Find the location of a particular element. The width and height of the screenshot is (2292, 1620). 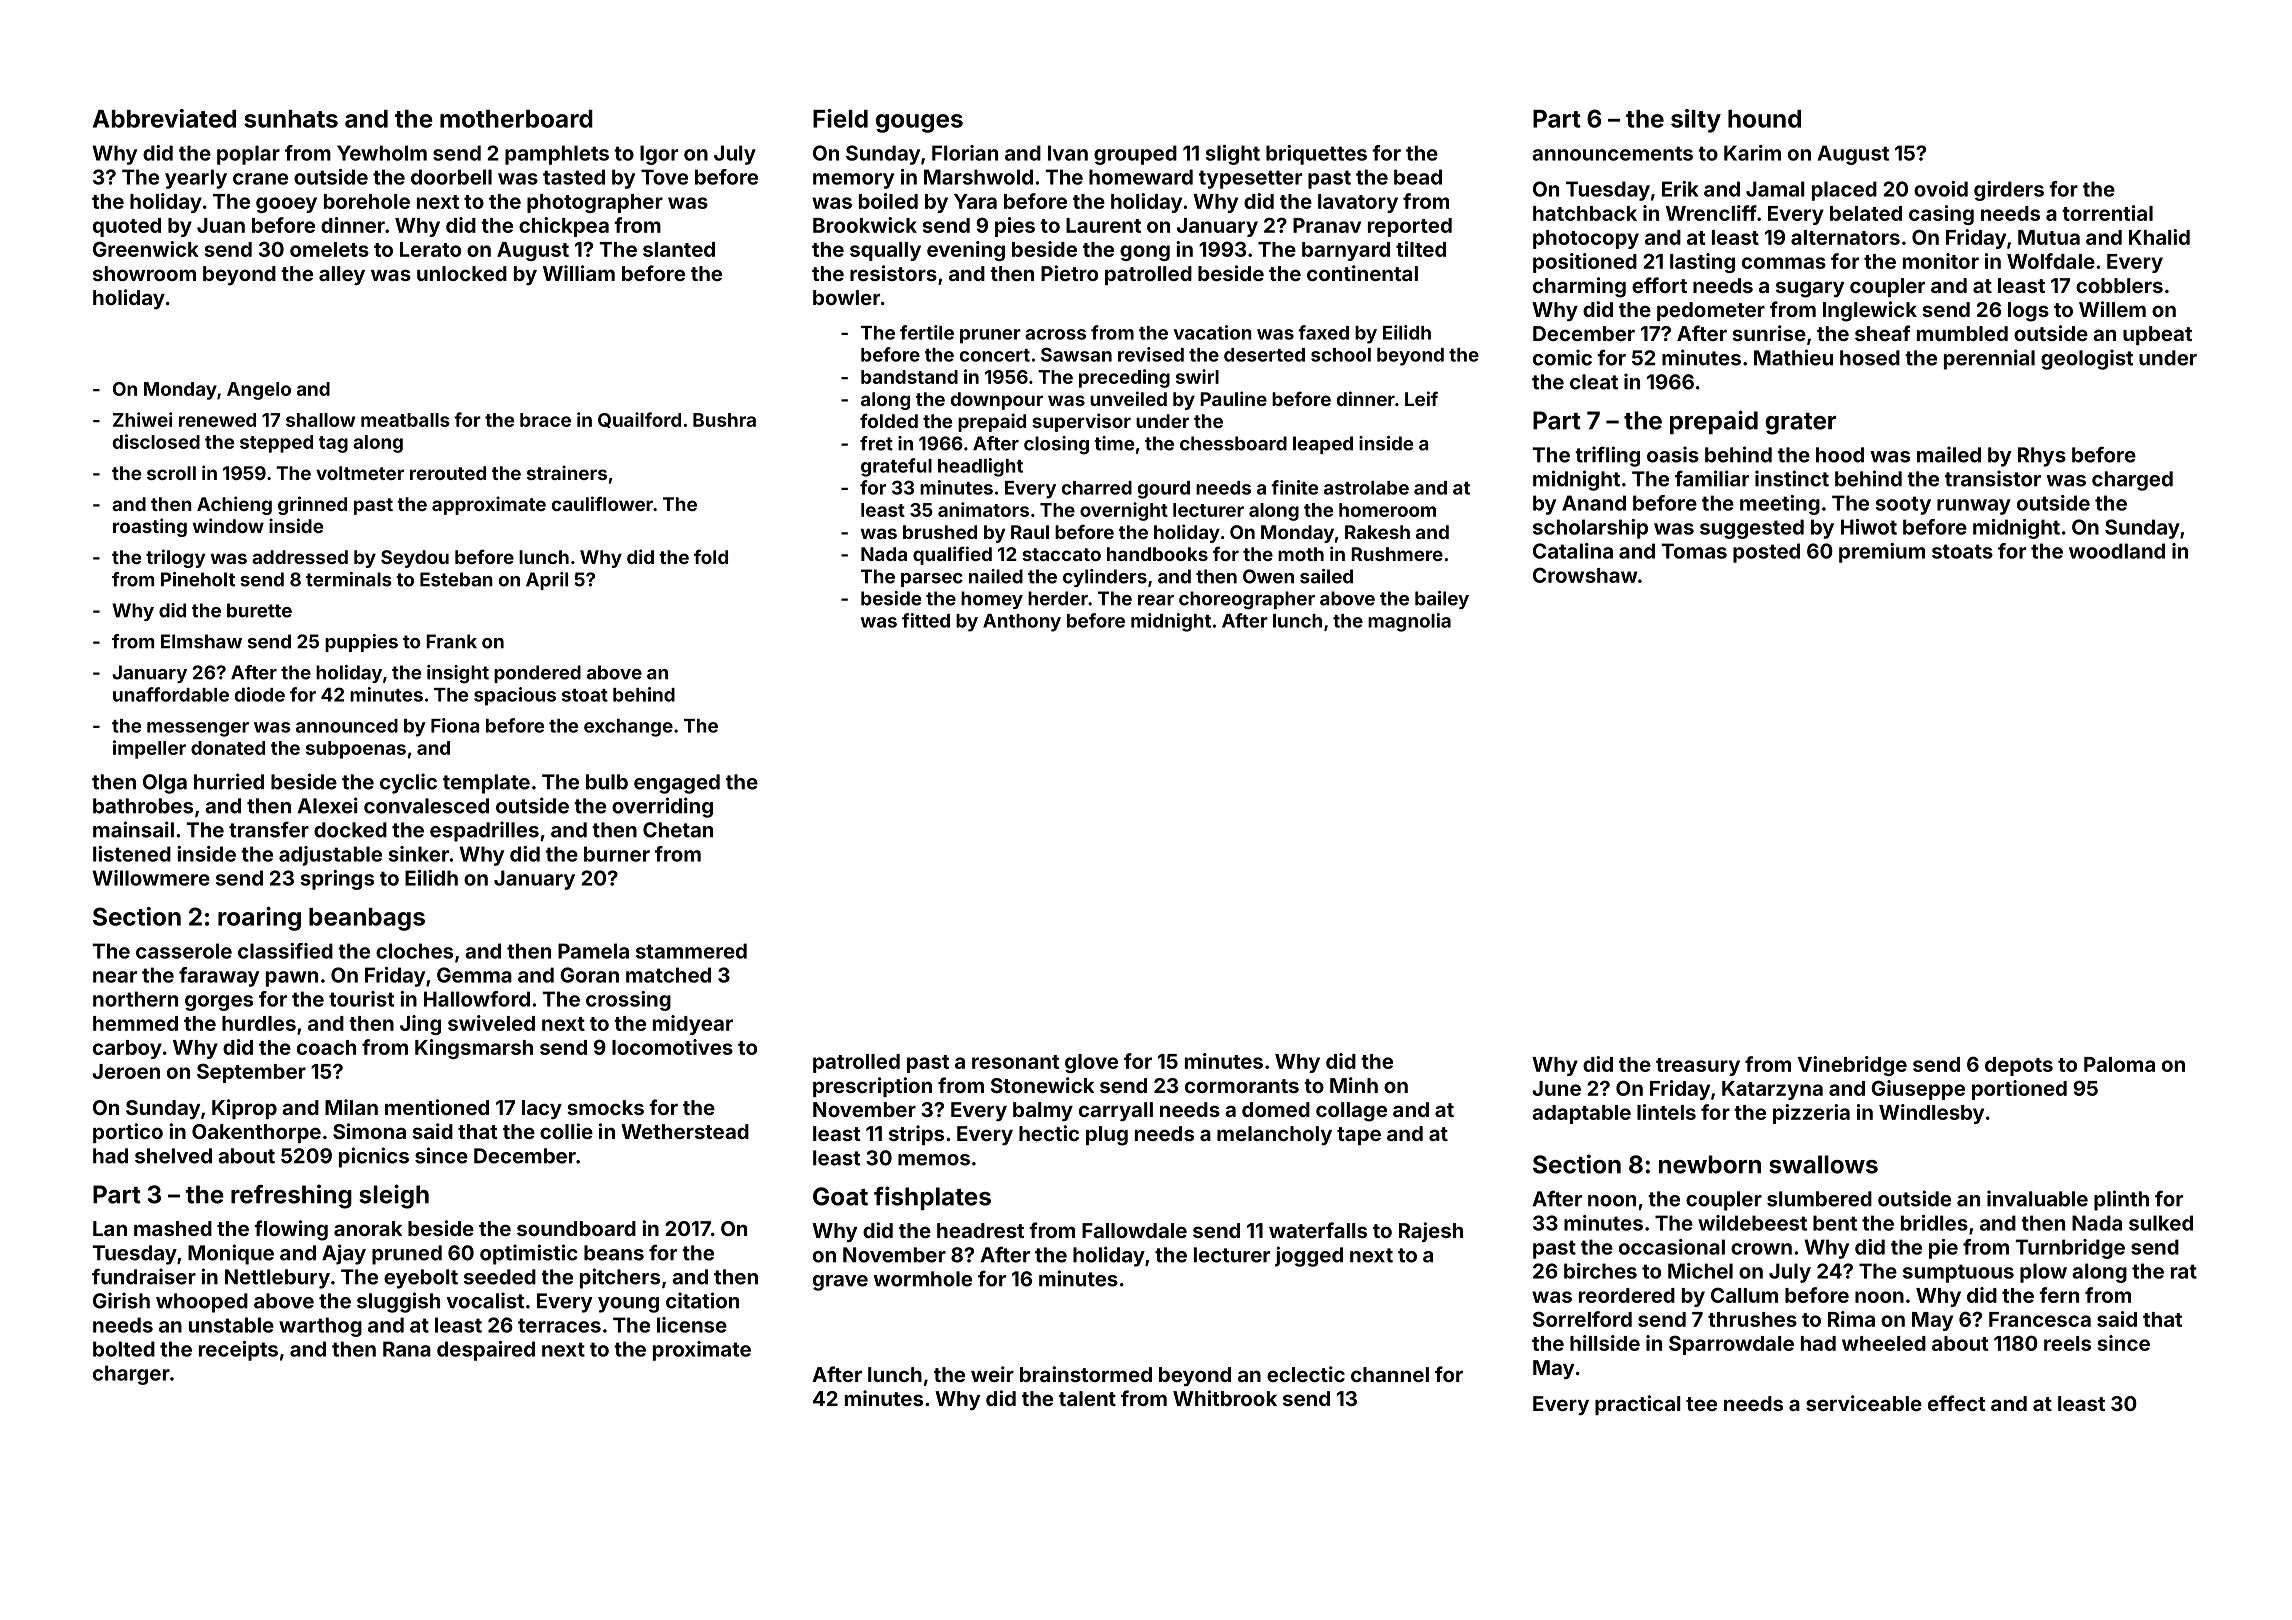

strips is located at coordinates (916, 1135).
